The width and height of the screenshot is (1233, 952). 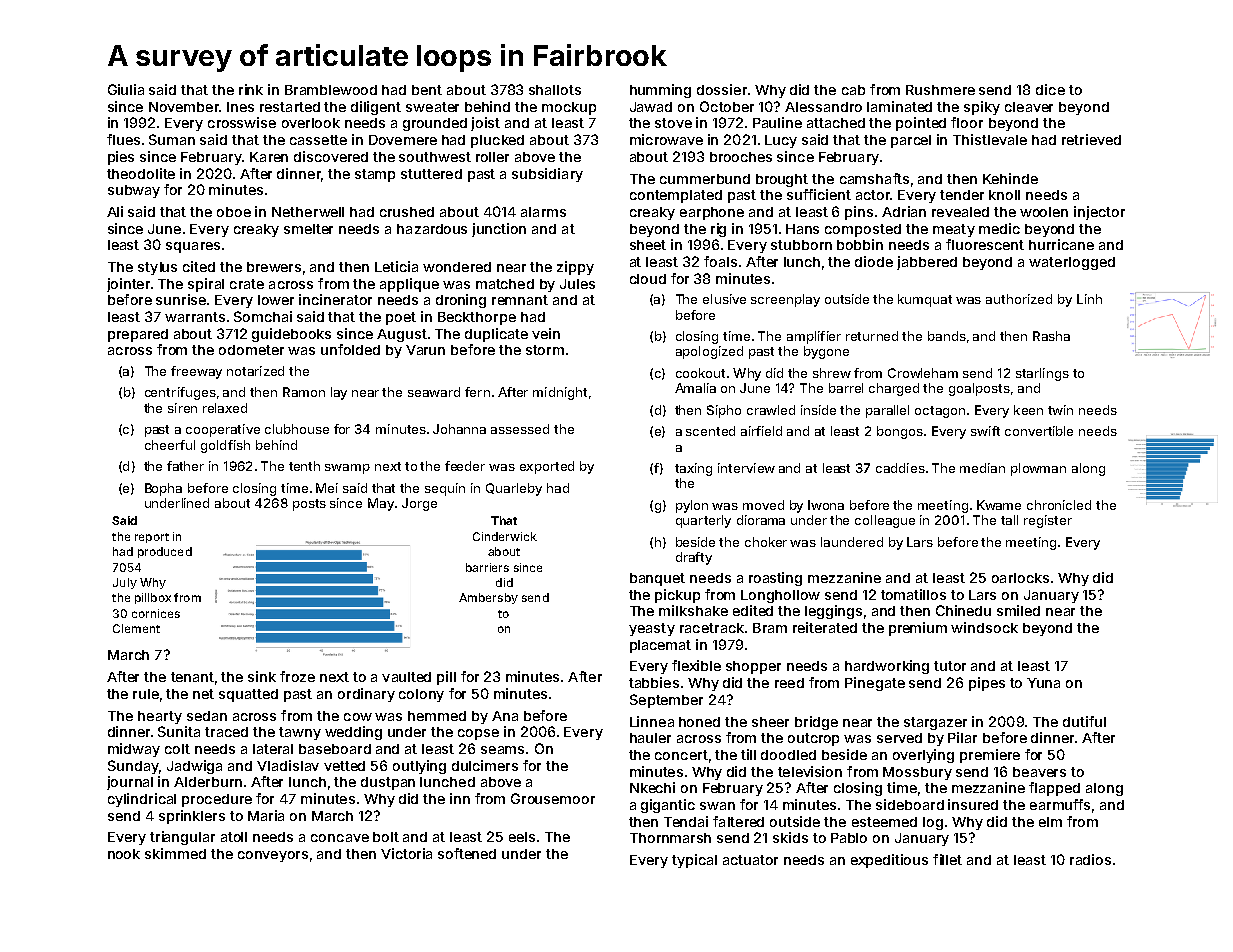 What do you see at coordinates (694, 861) in the screenshot?
I see `typical` at bounding box center [694, 861].
